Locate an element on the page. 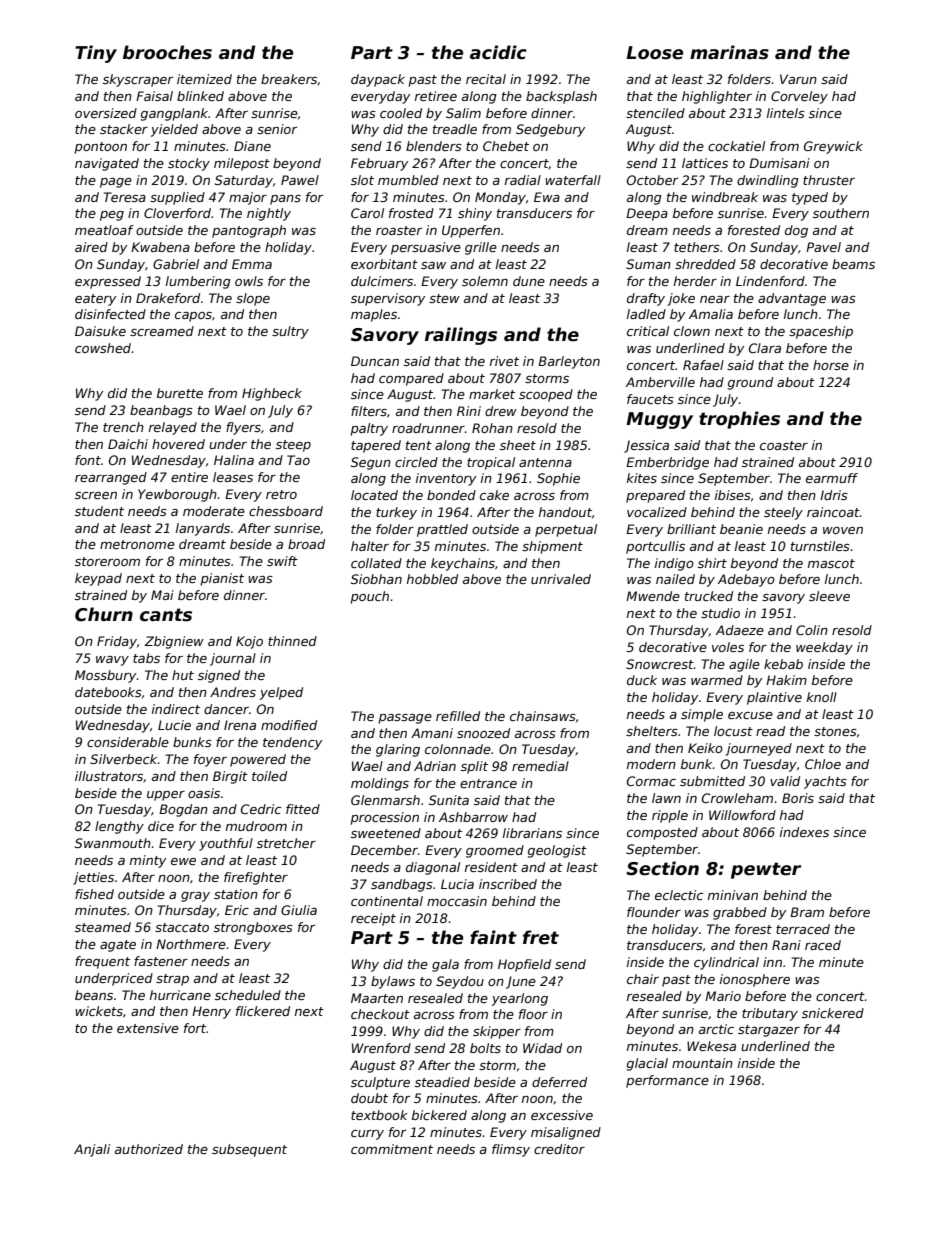  trophies is located at coordinates (739, 420).
